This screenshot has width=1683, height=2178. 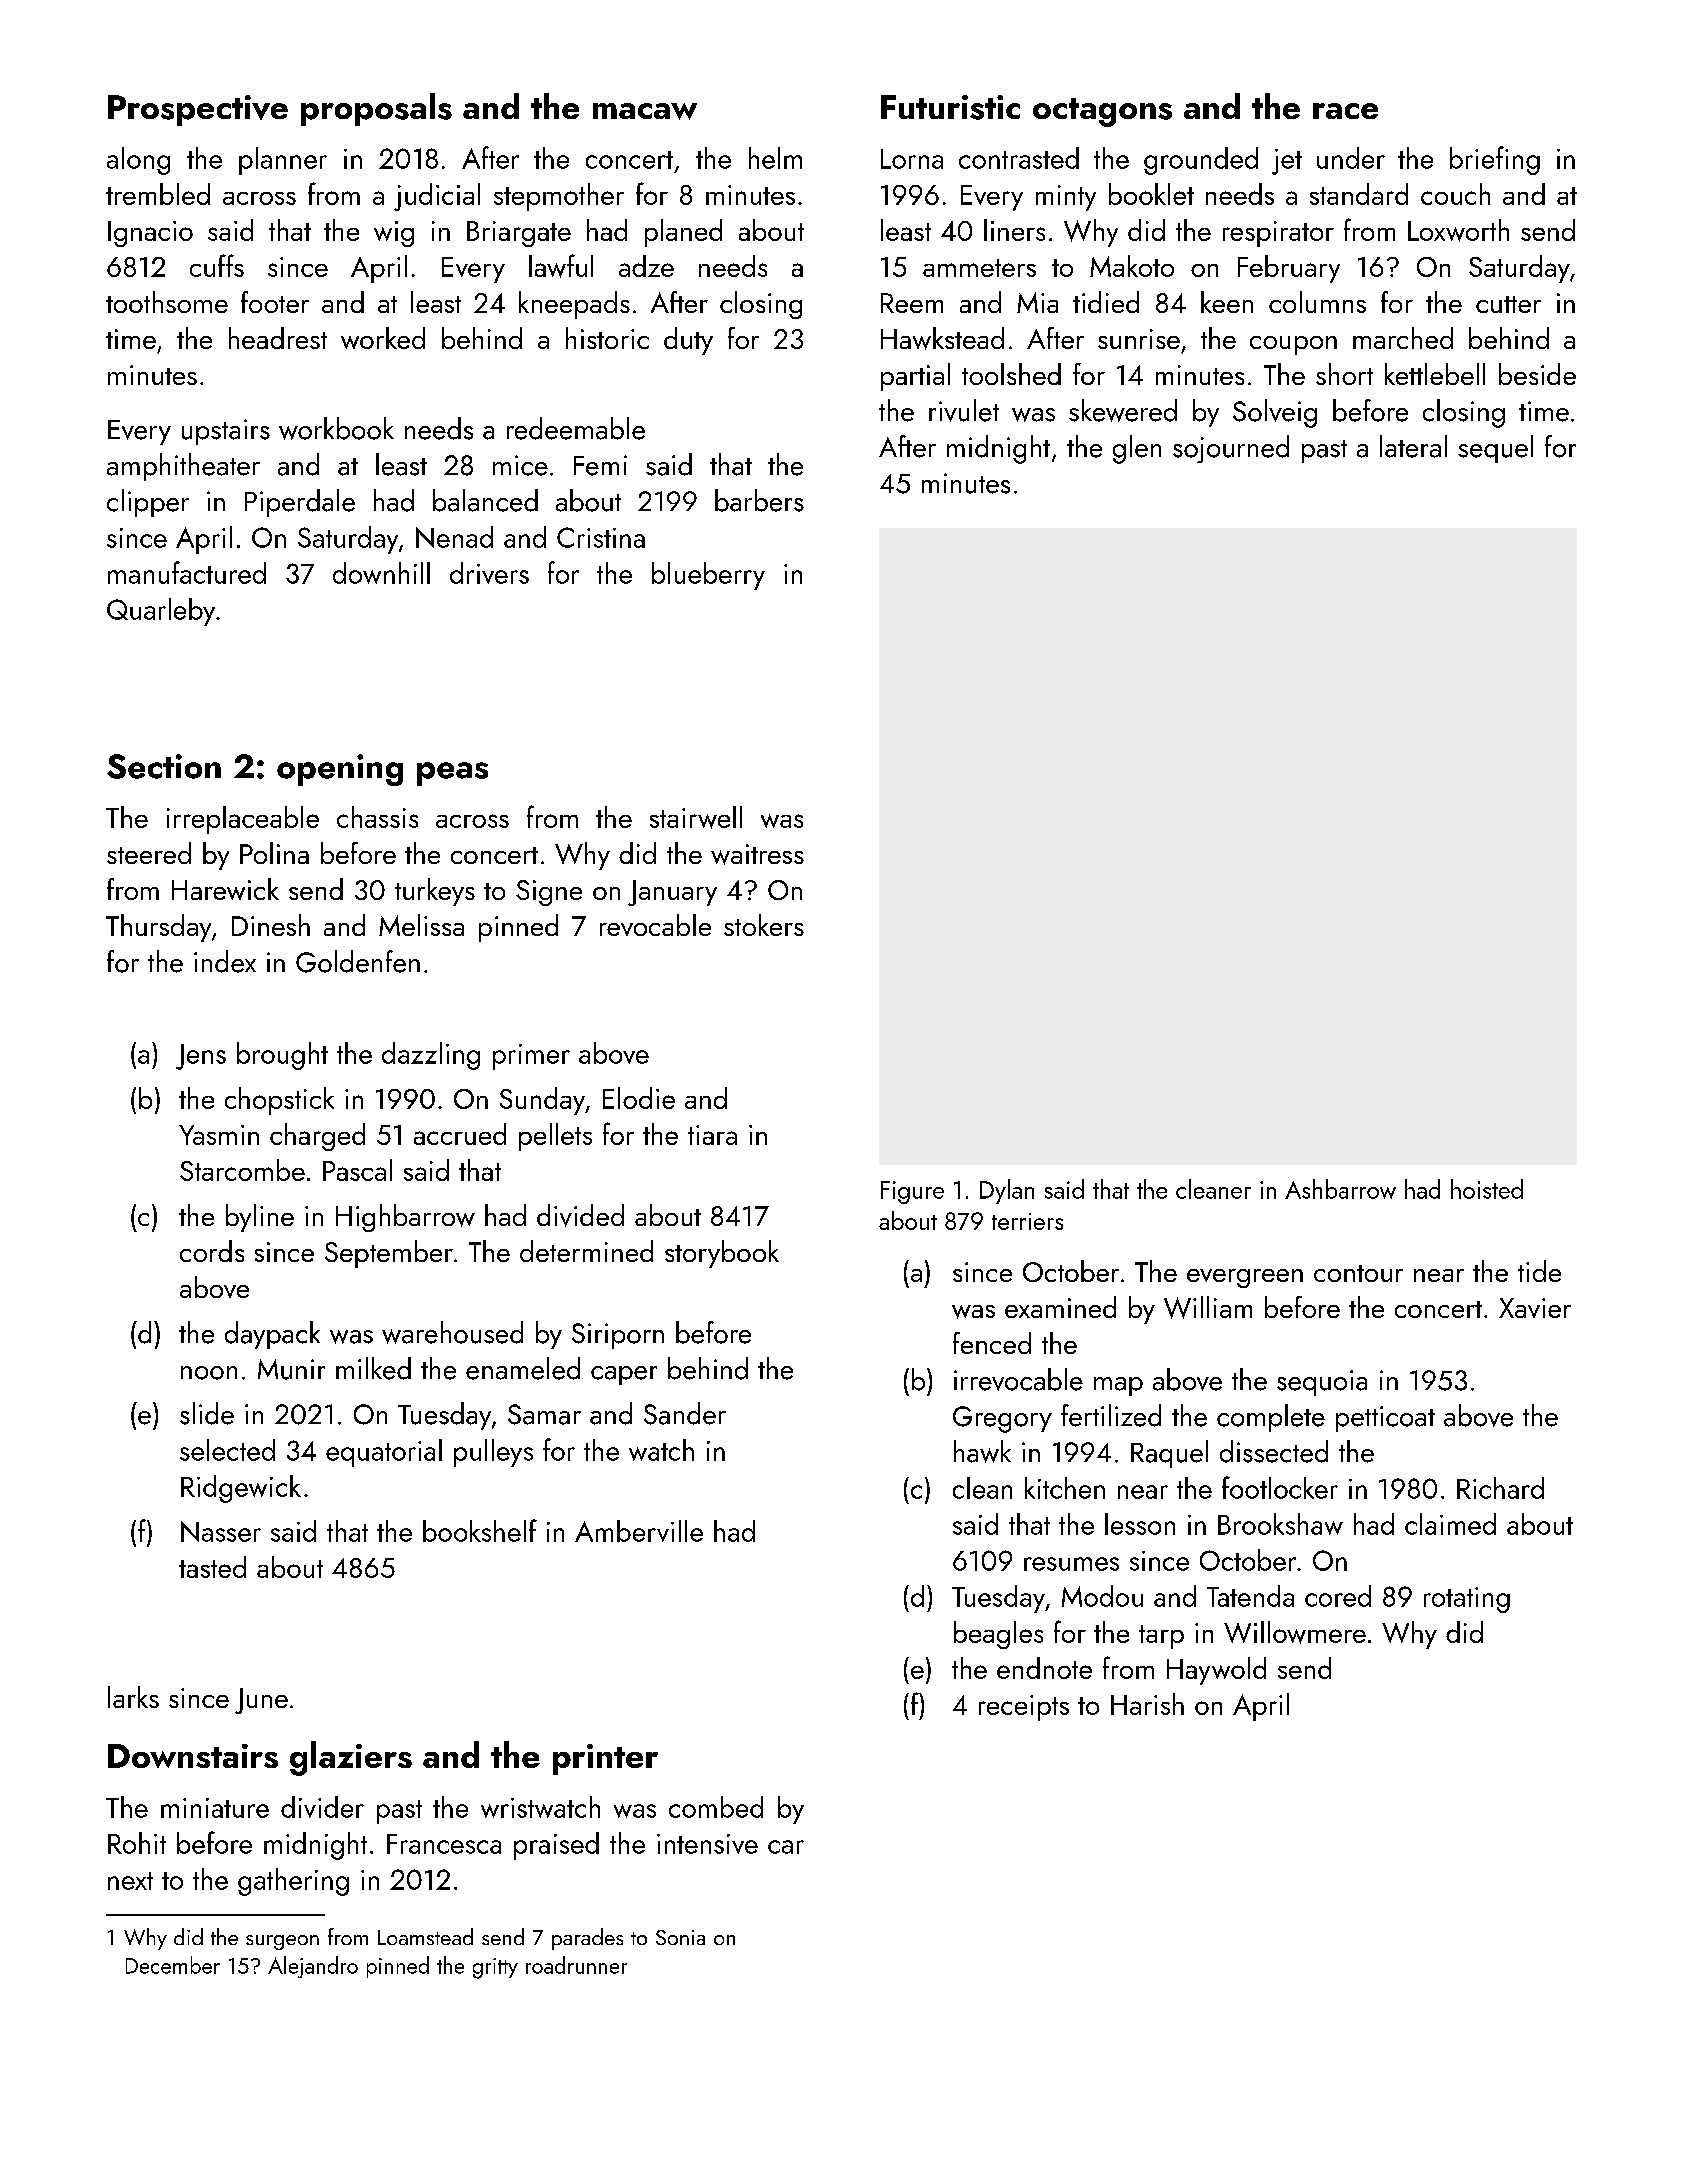 I want to click on Prospective, so click(x=198, y=110).
